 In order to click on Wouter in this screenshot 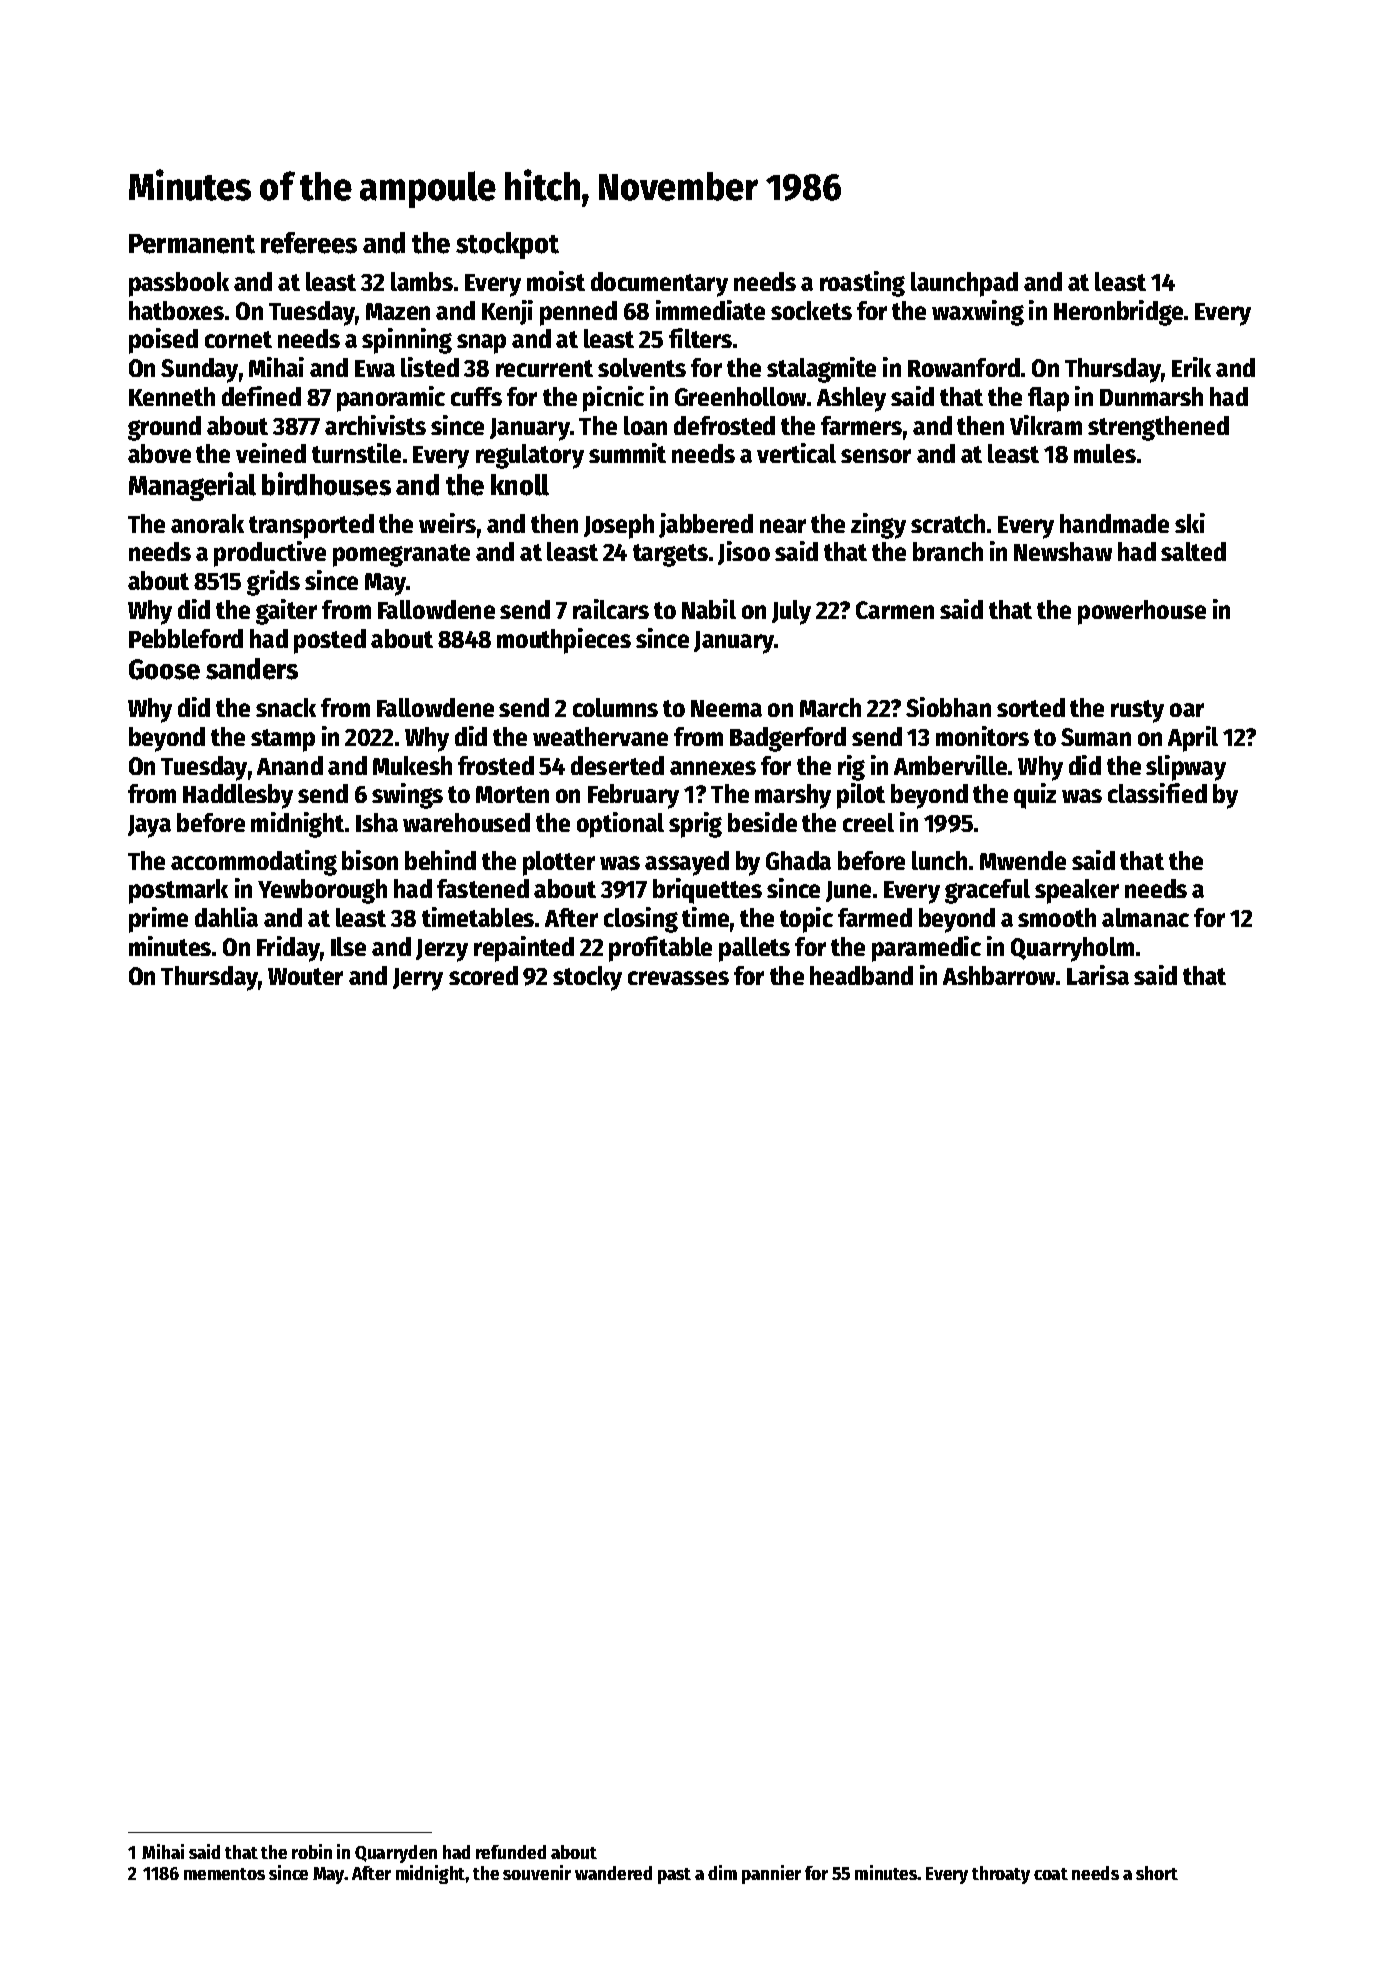, I will do `click(305, 976)`.
